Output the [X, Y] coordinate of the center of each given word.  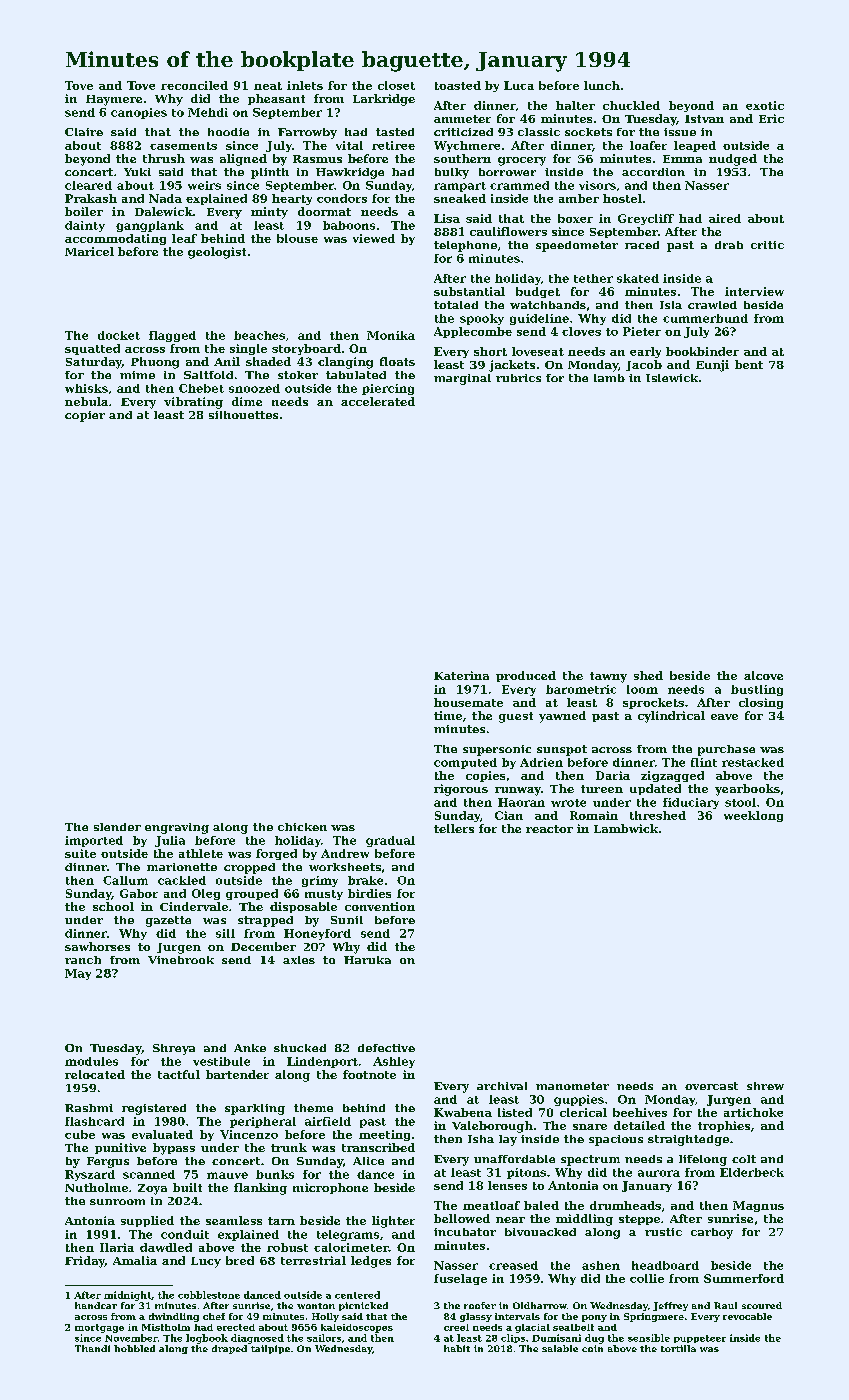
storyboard [306, 349]
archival [502, 1086]
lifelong [703, 1160]
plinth [270, 173]
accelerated [378, 401]
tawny [608, 677]
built [187, 1187]
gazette [168, 921]
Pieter [642, 331]
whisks [86, 388]
